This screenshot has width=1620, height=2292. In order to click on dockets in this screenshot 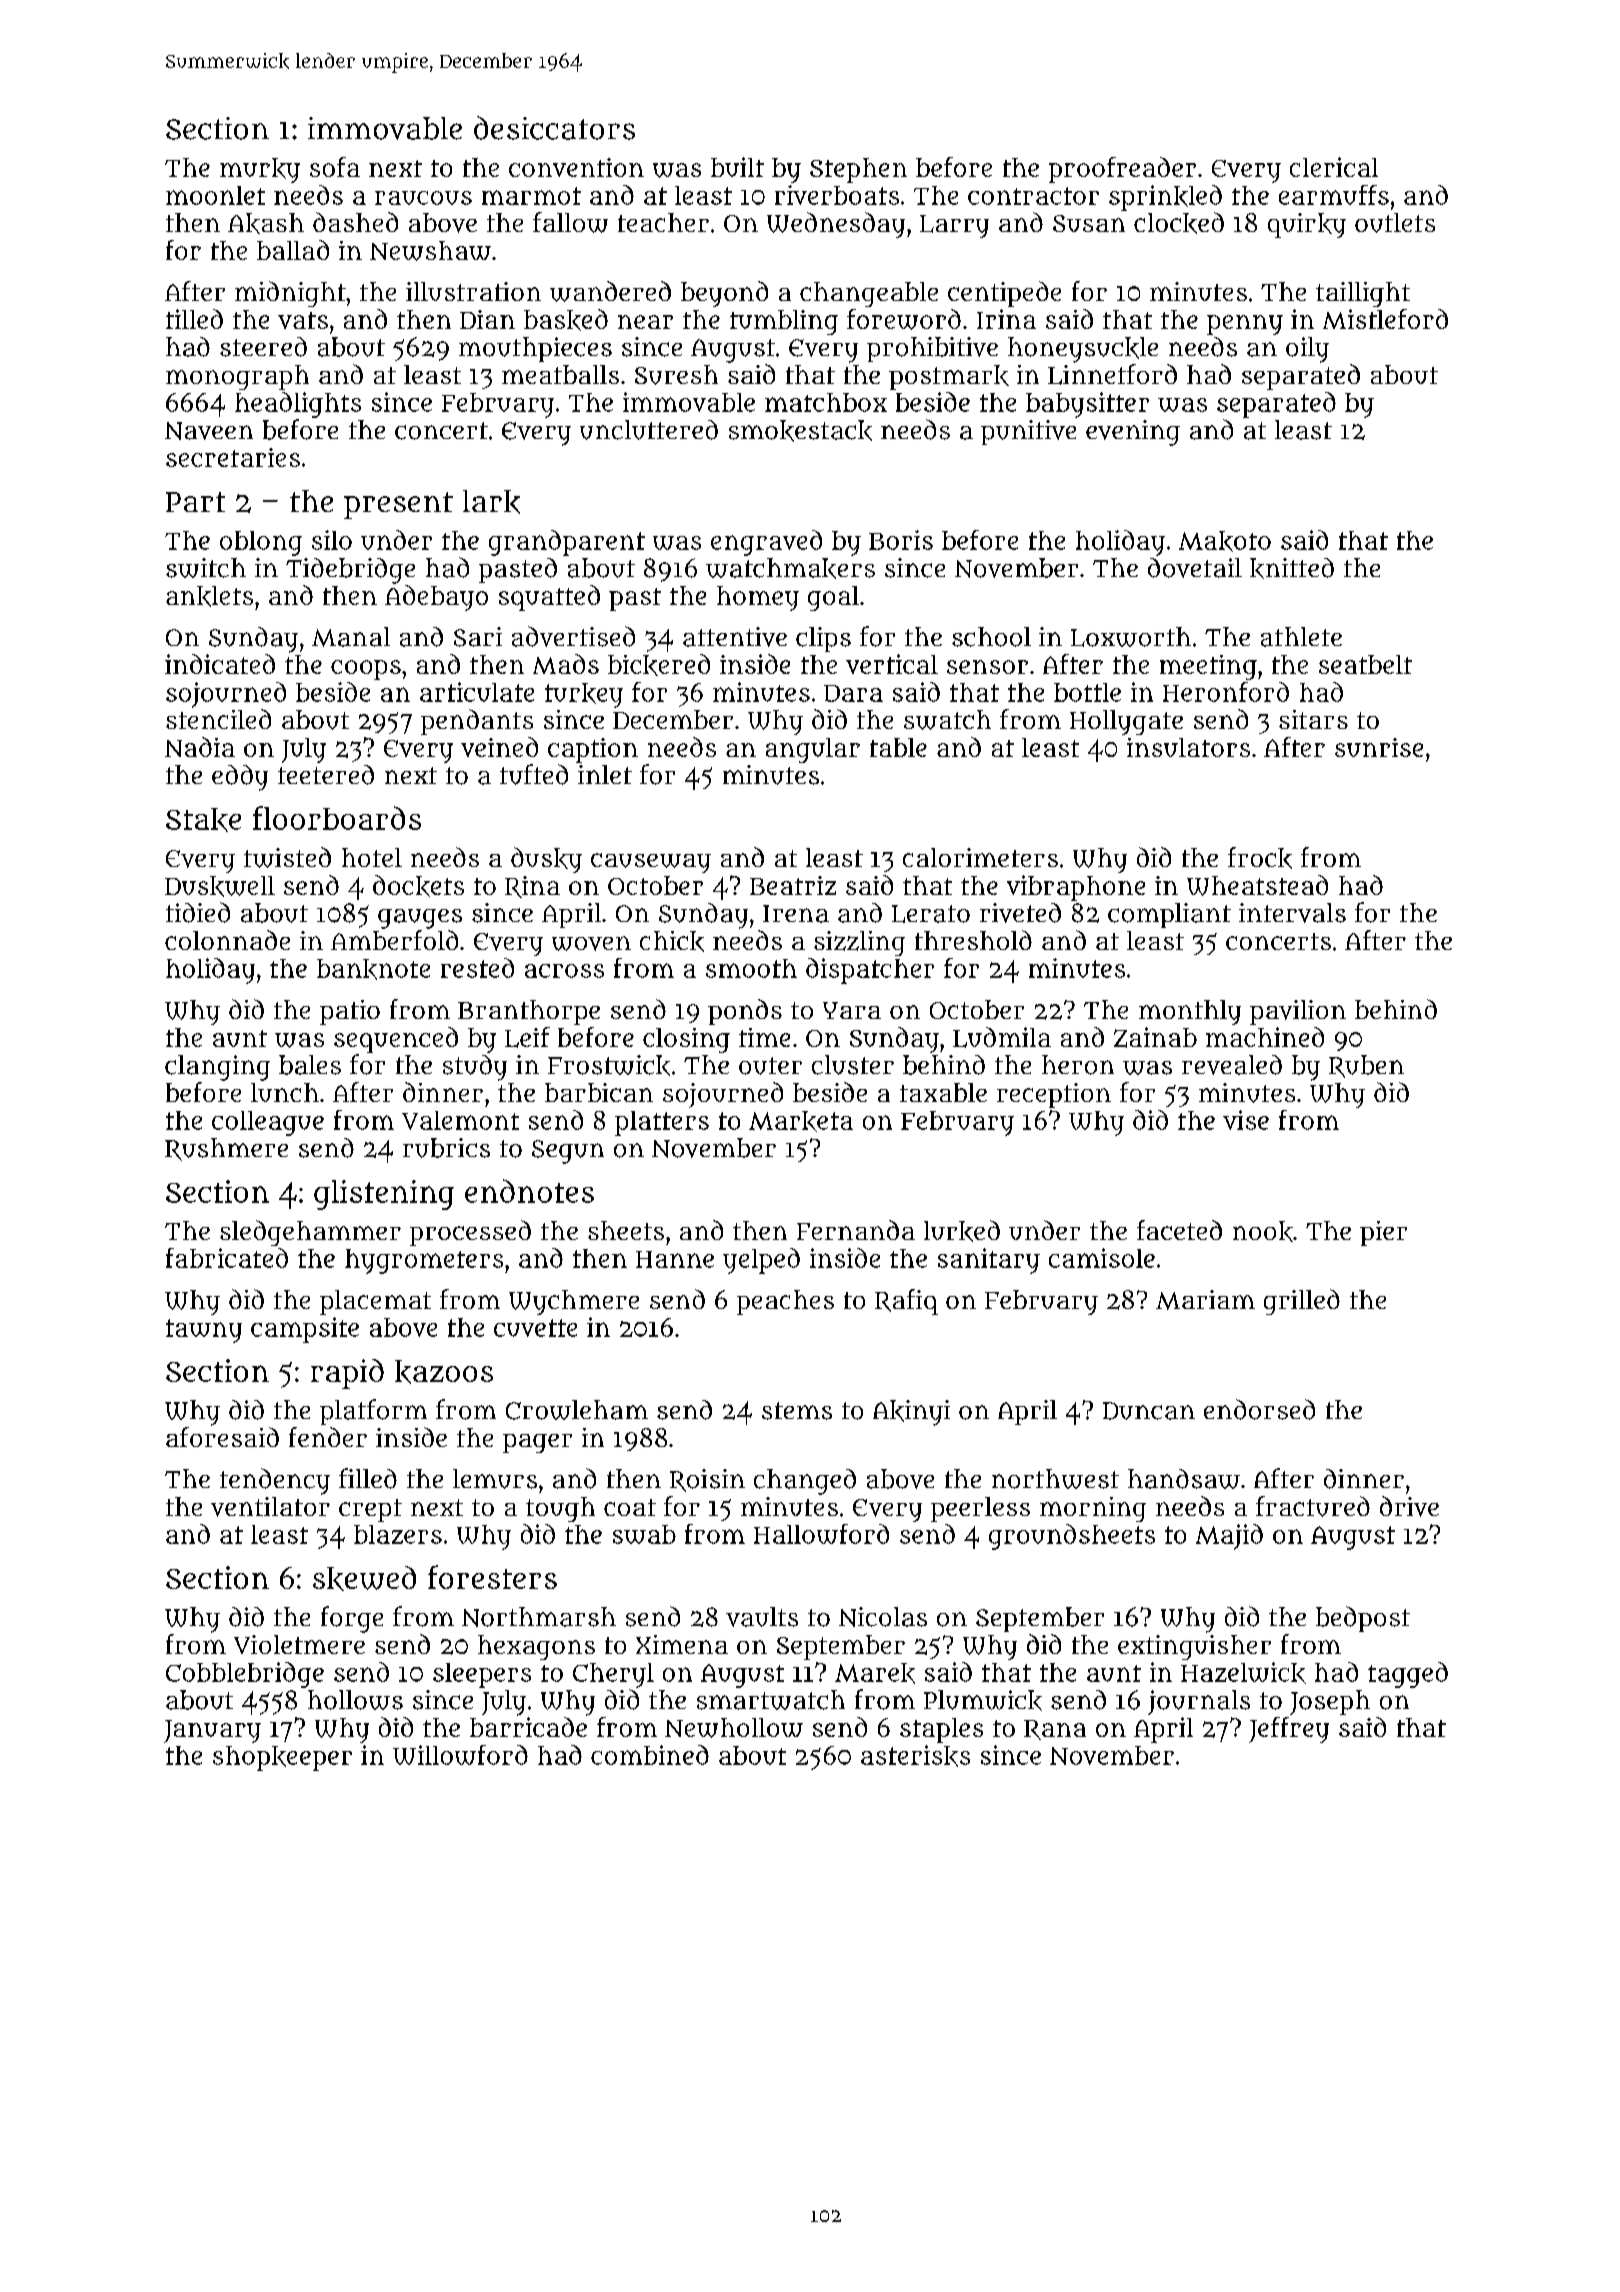, I will do `click(418, 886)`.
